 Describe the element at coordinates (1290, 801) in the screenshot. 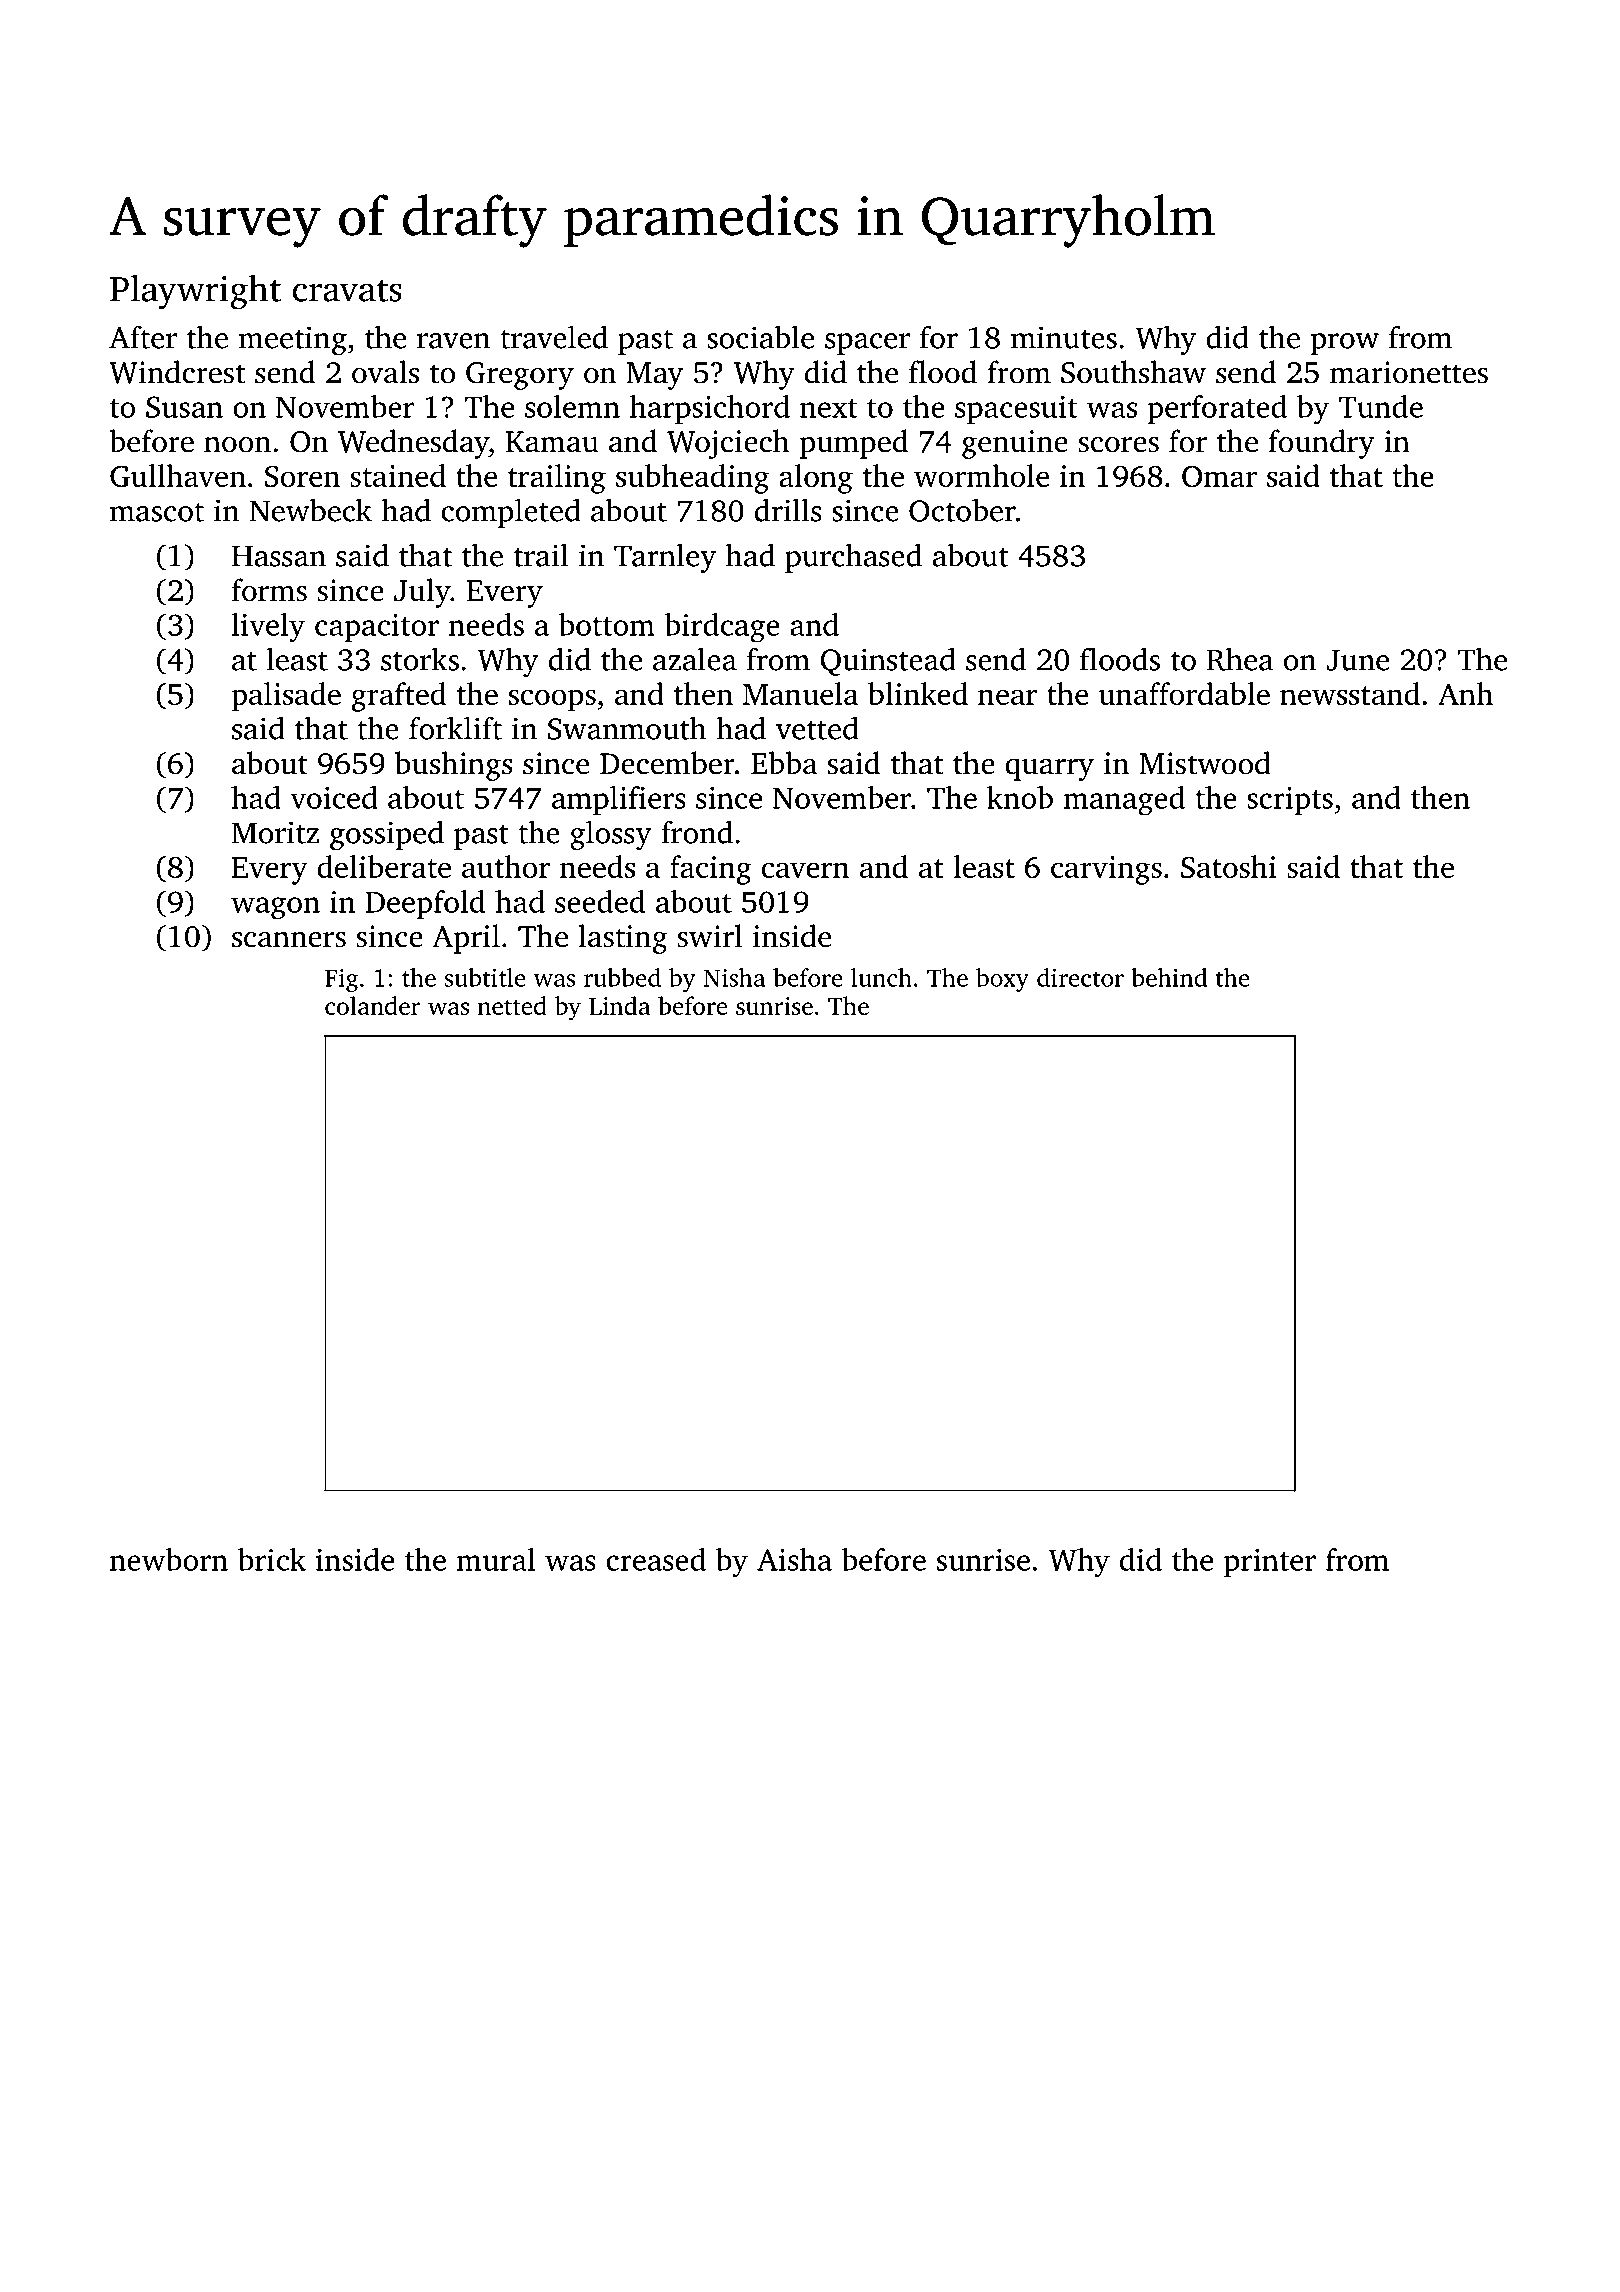

I see `scripts` at that location.
